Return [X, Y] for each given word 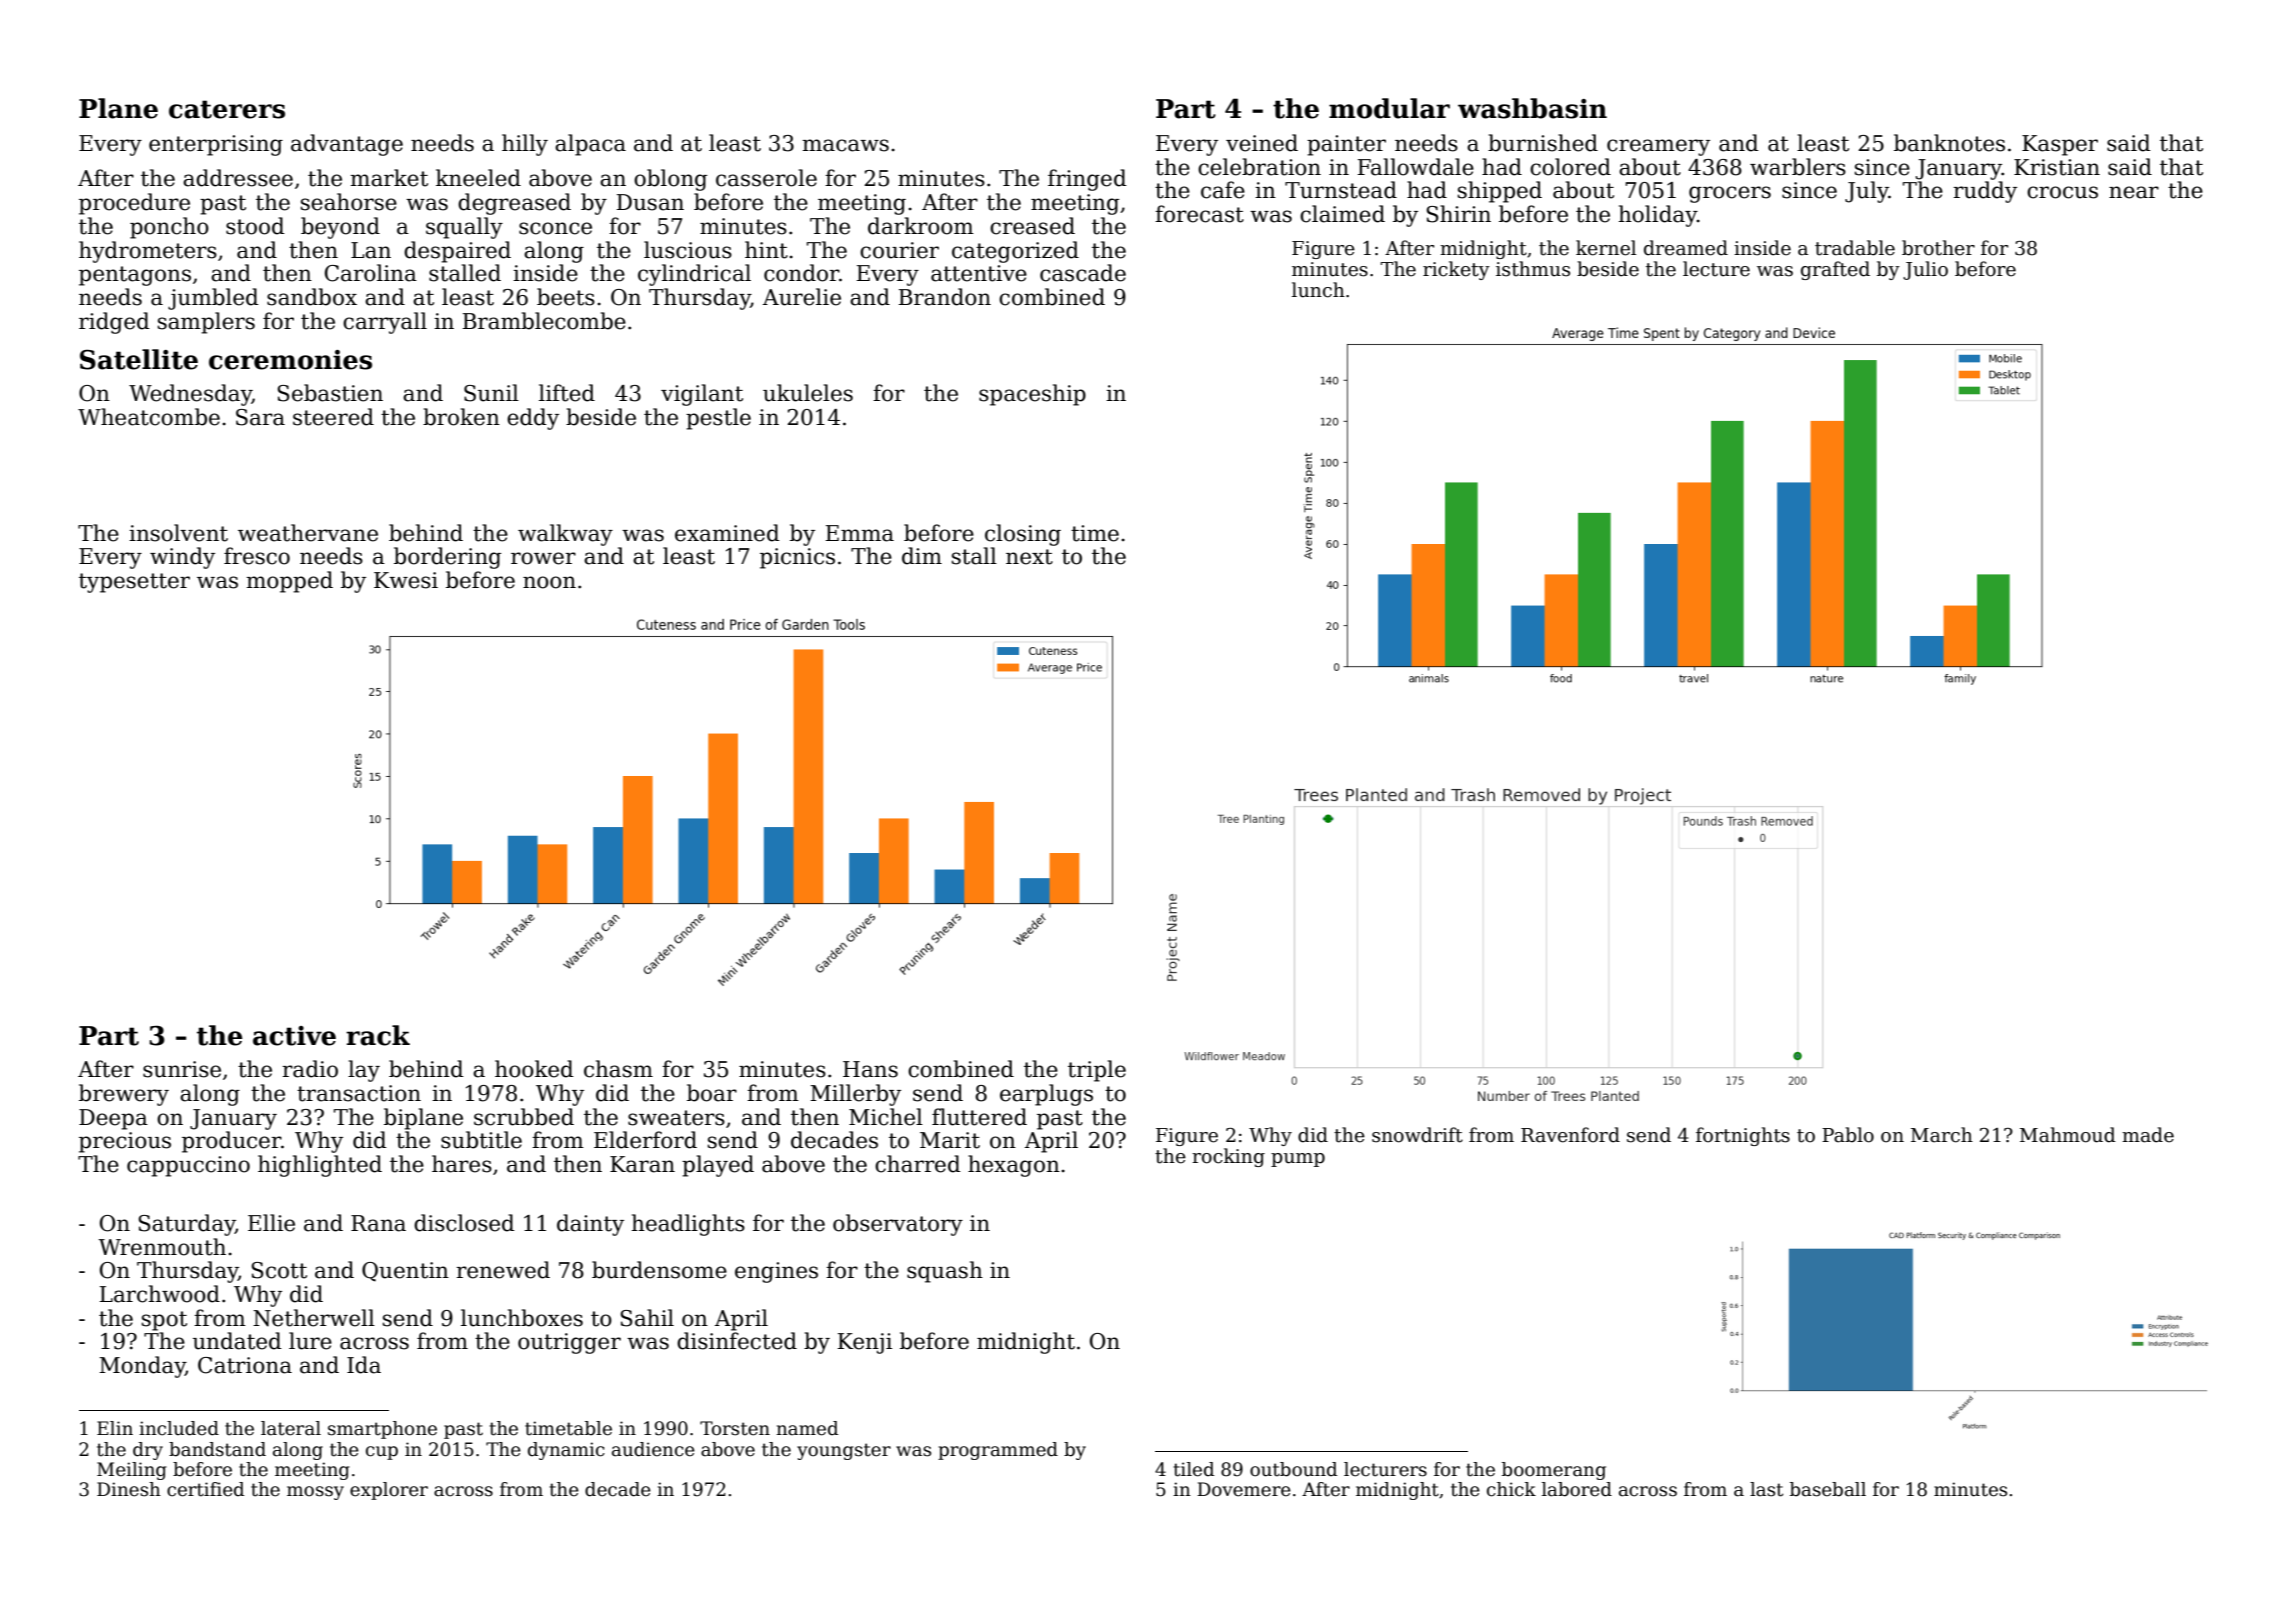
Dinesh [129, 1489]
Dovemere [1244, 1489]
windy [182, 558]
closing [1023, 535]
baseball [1828, 1489]
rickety [1456, 270]
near [2134, 192]
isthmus [1533, 269]
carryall [385, 323]
